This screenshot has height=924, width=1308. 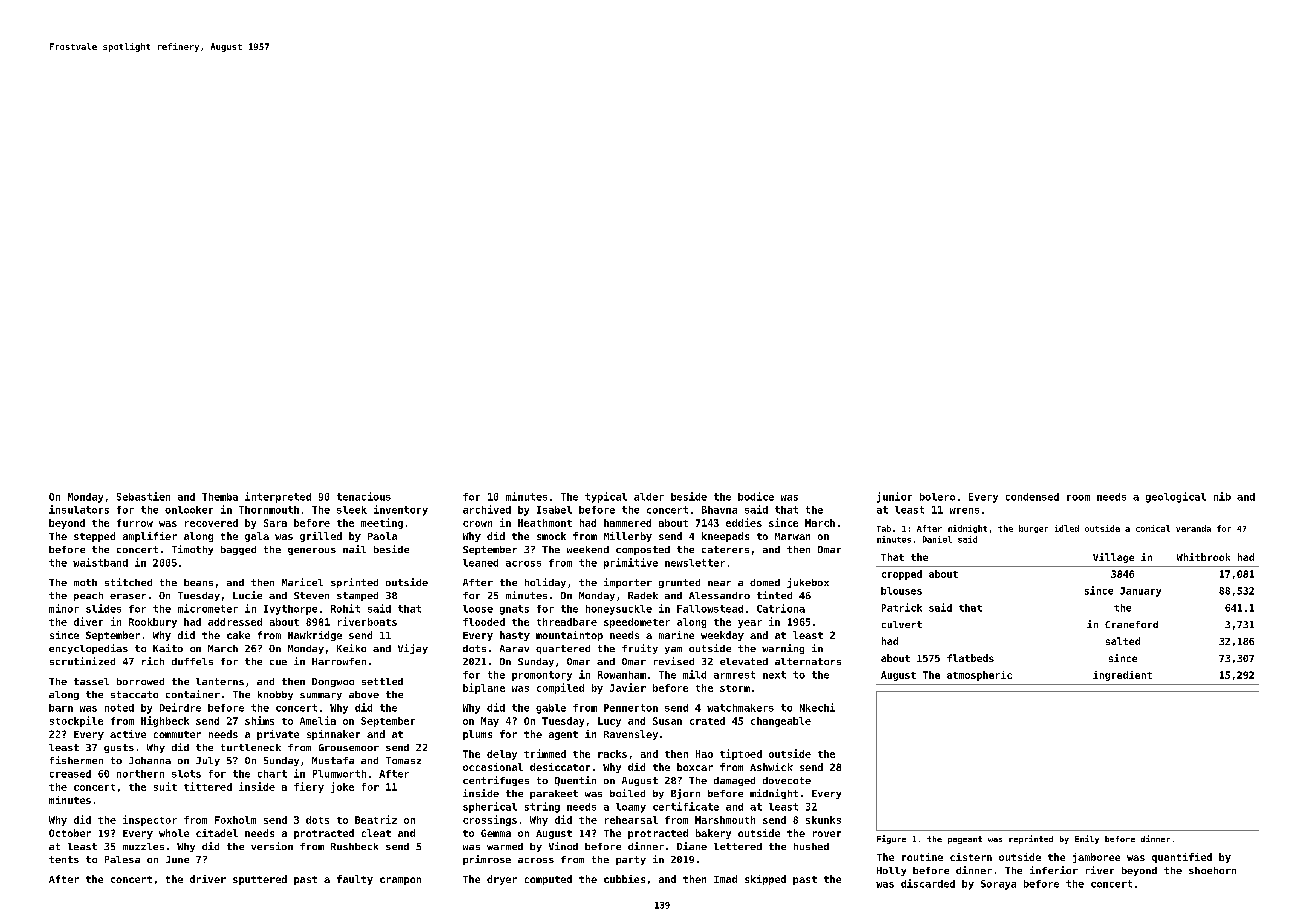 What do you see at coordinates (817, 707) in the screenshot?
I see `Nkechi` at bounding box center [817, 707].
